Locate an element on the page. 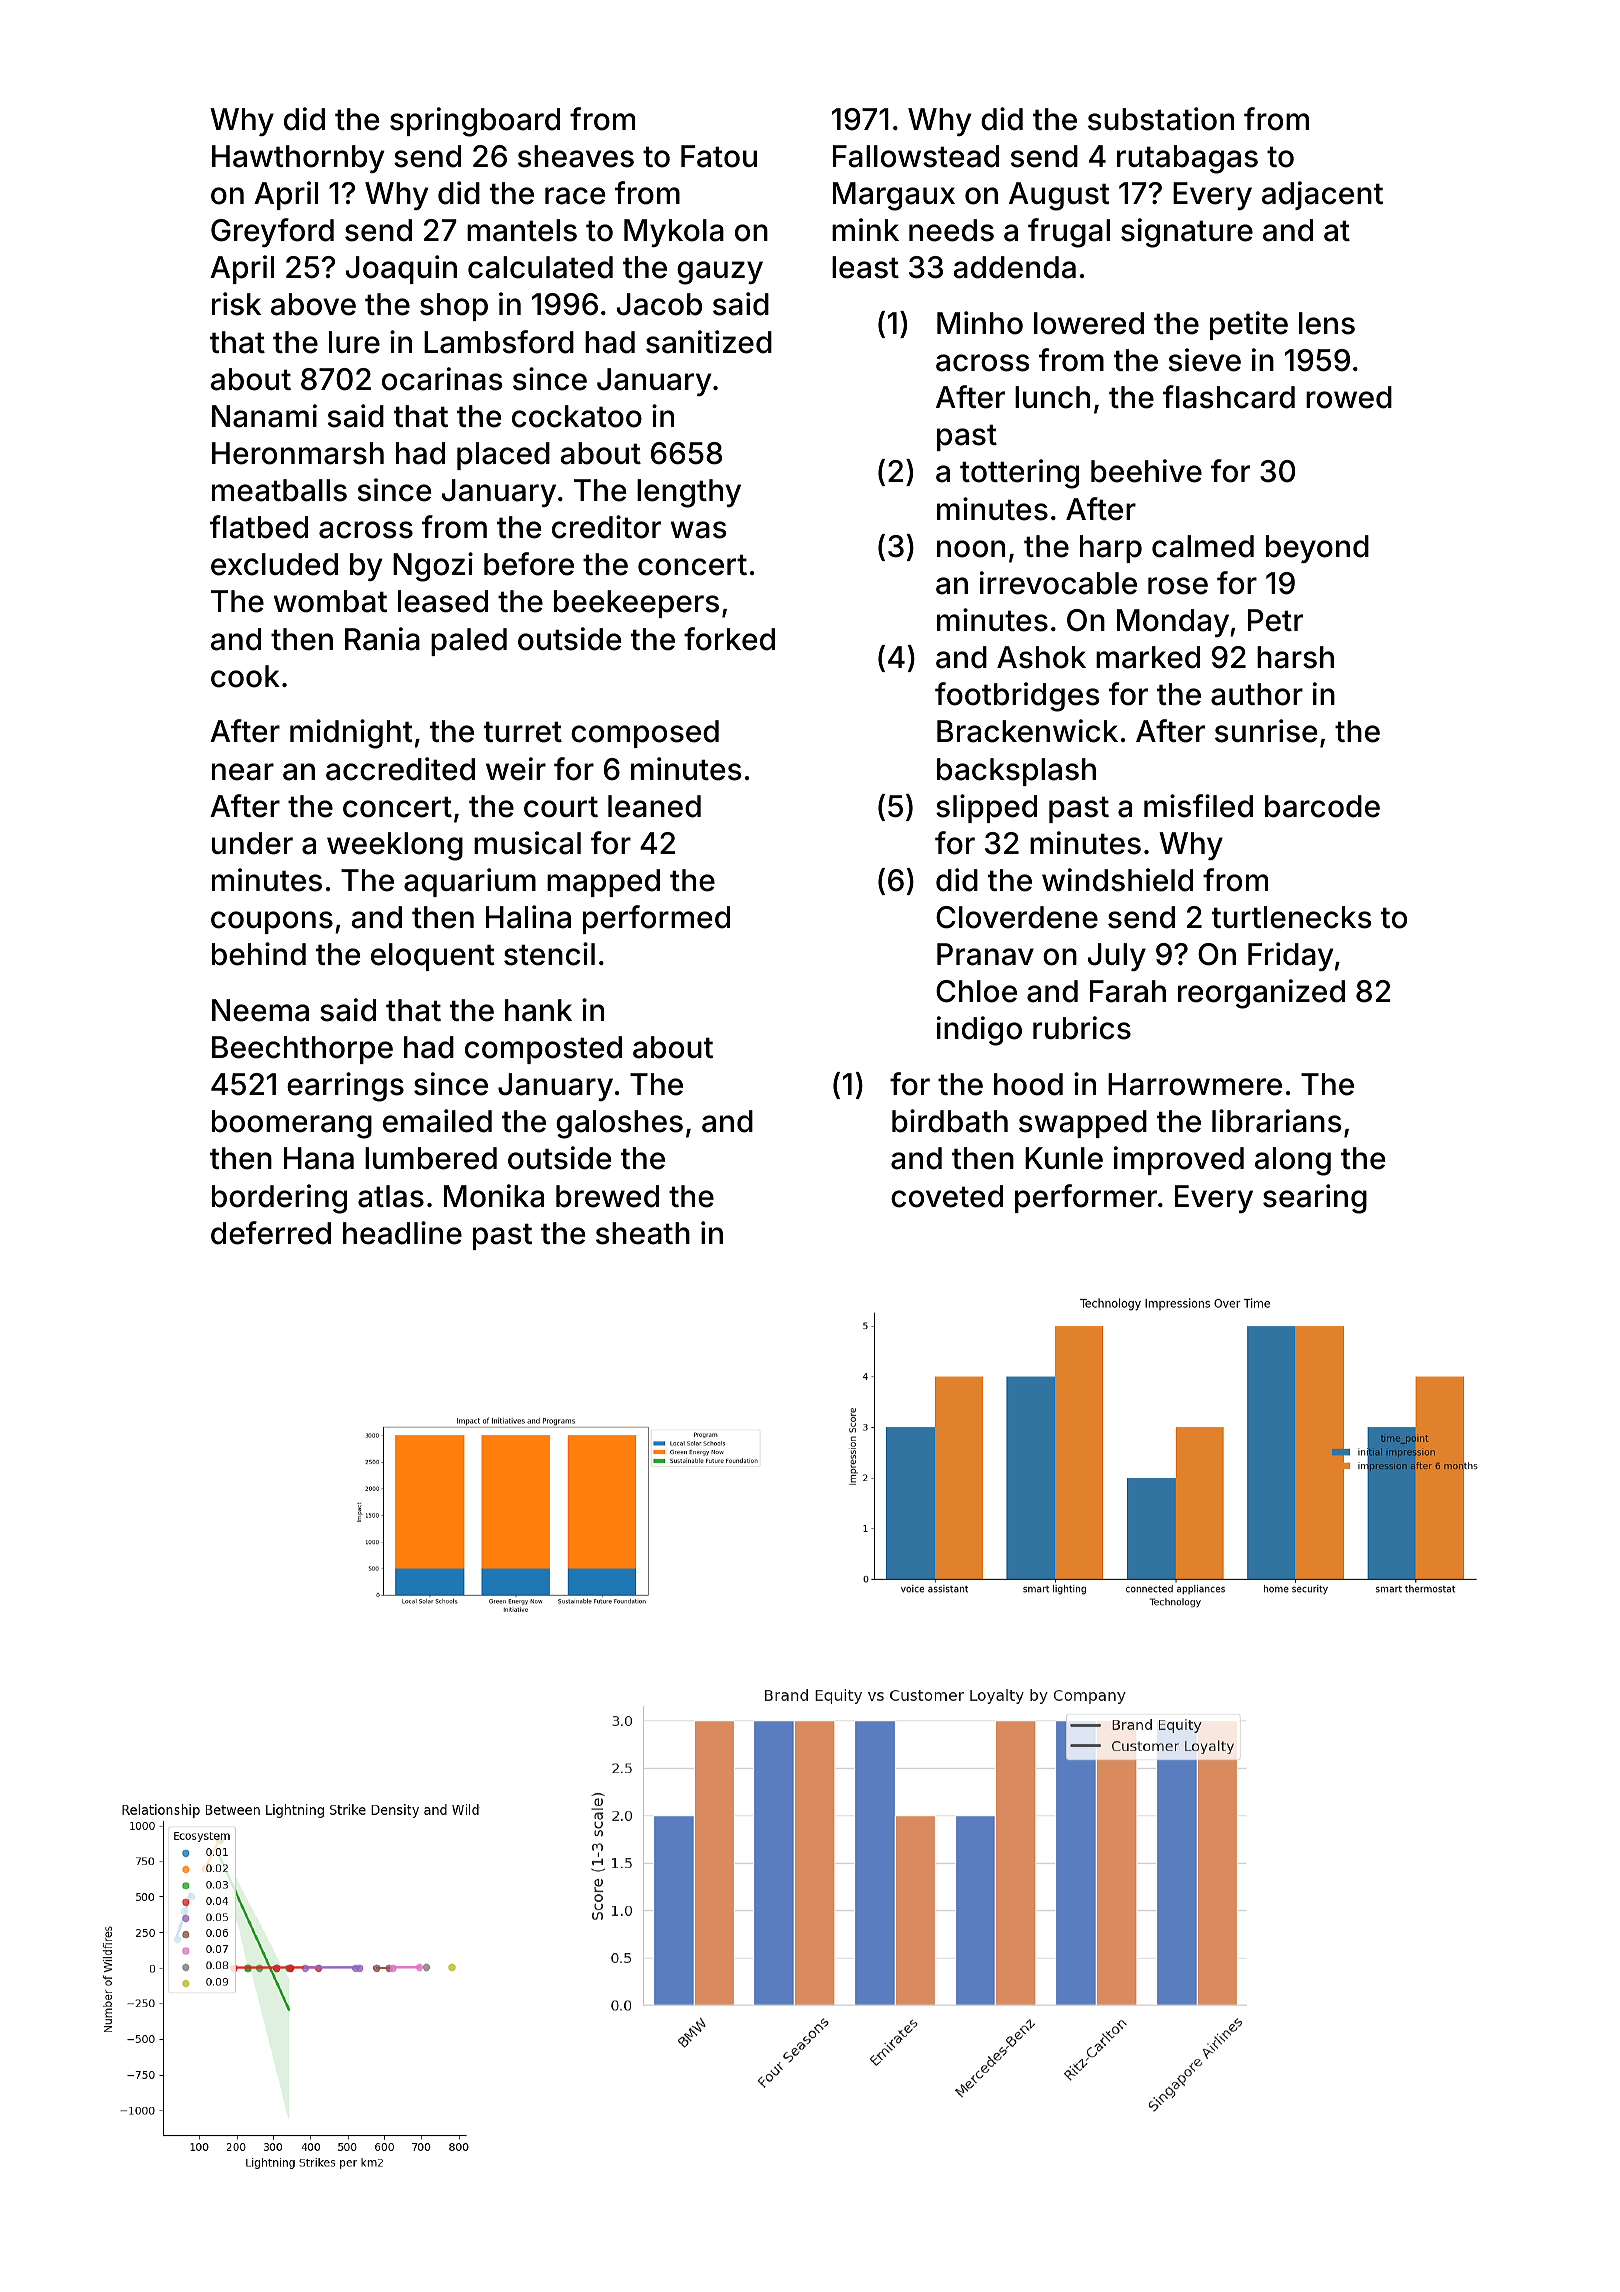  cook is located at coordinates (245, 676).
